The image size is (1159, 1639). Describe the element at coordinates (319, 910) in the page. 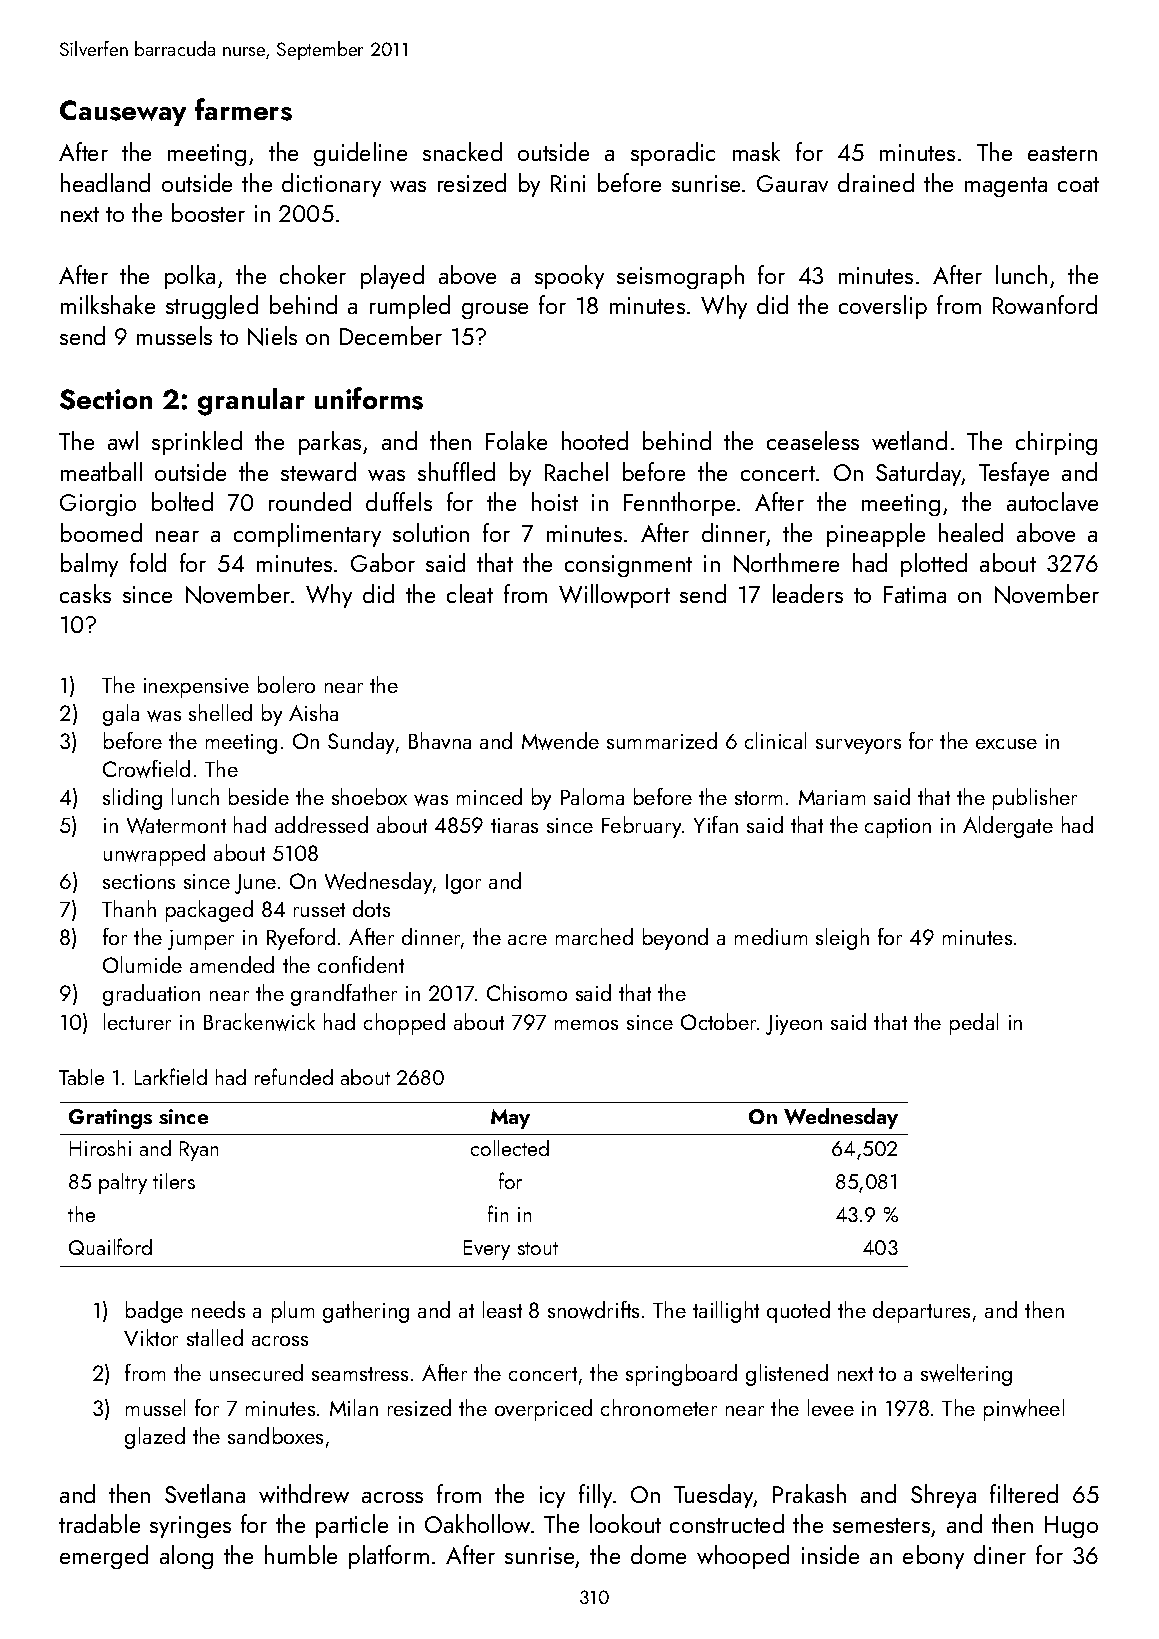

I see `russet` at that location.
